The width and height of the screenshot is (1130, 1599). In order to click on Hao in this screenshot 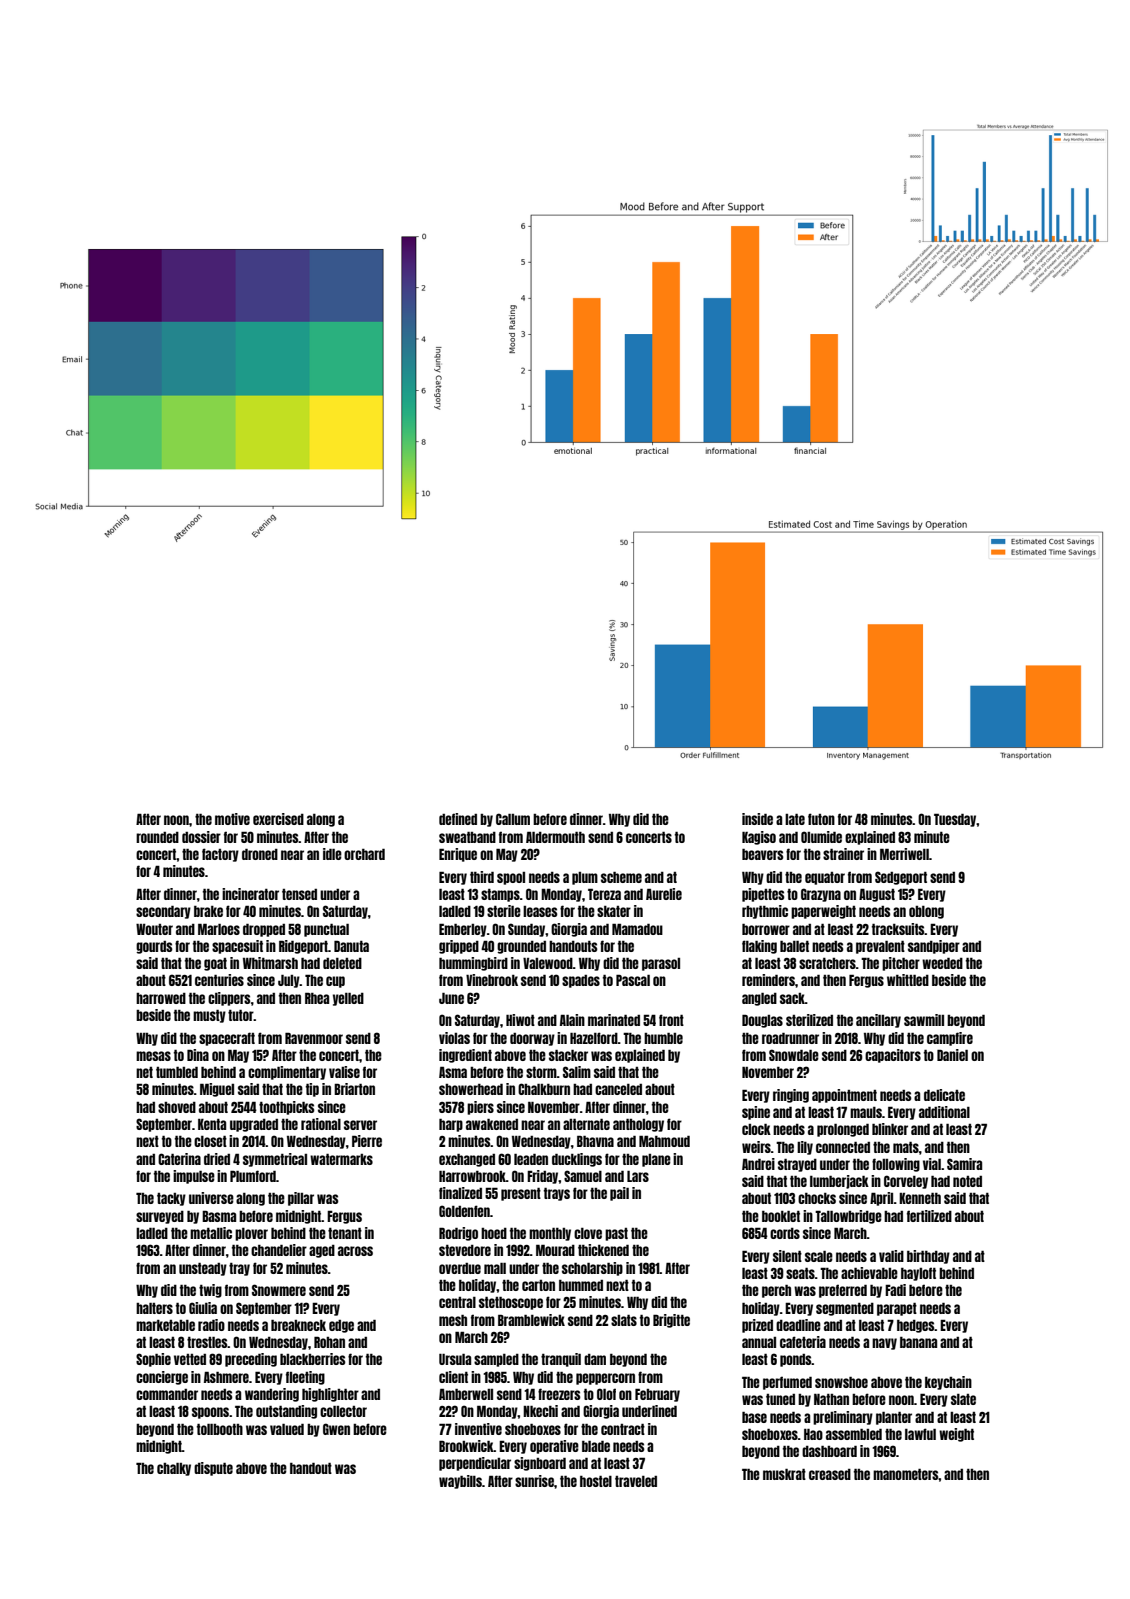, I will do `click(813, 1434)`.
